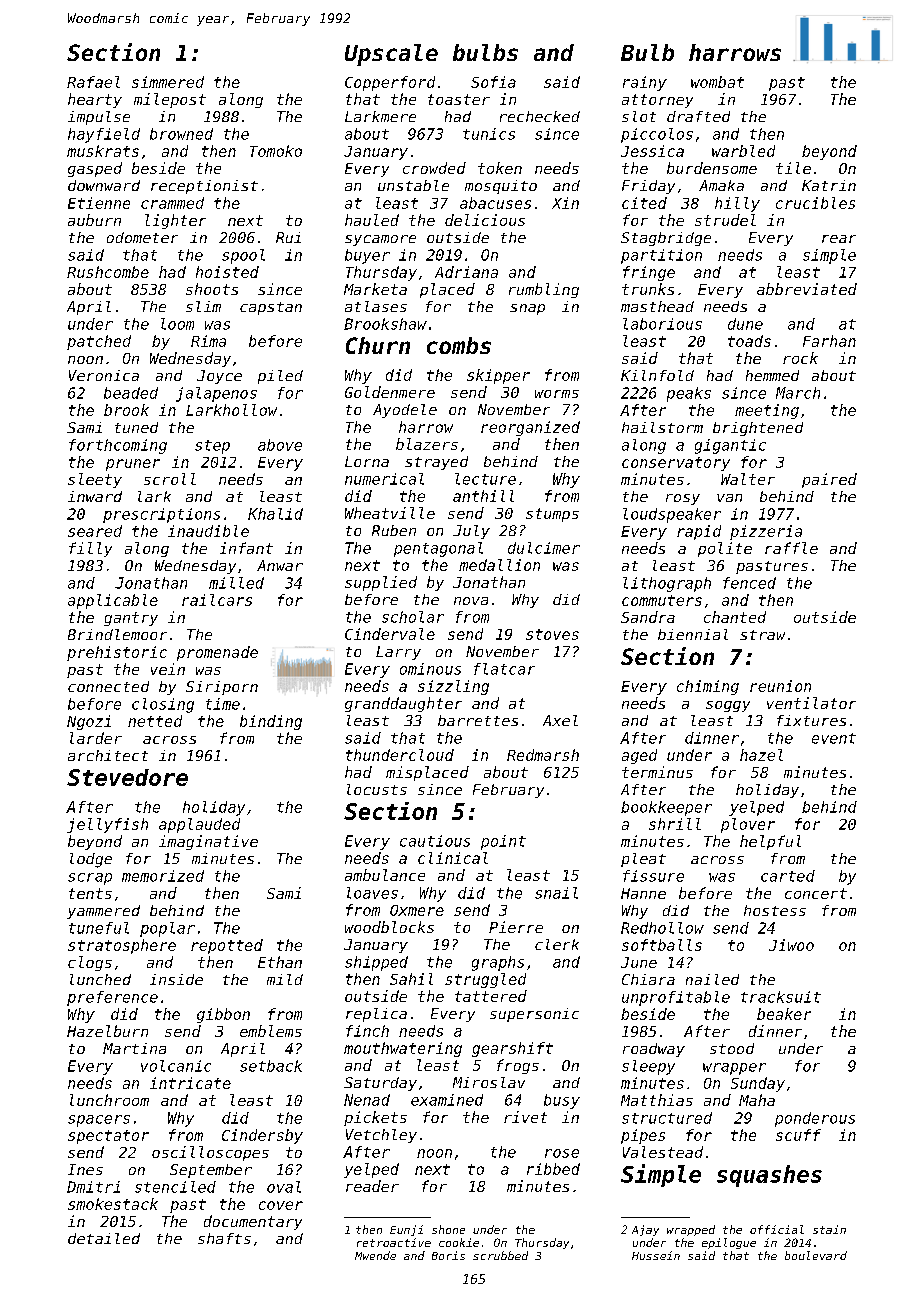 The height and width of the screenshot is (1308, 924). I want to click on detailed, so click(104, 1238).
